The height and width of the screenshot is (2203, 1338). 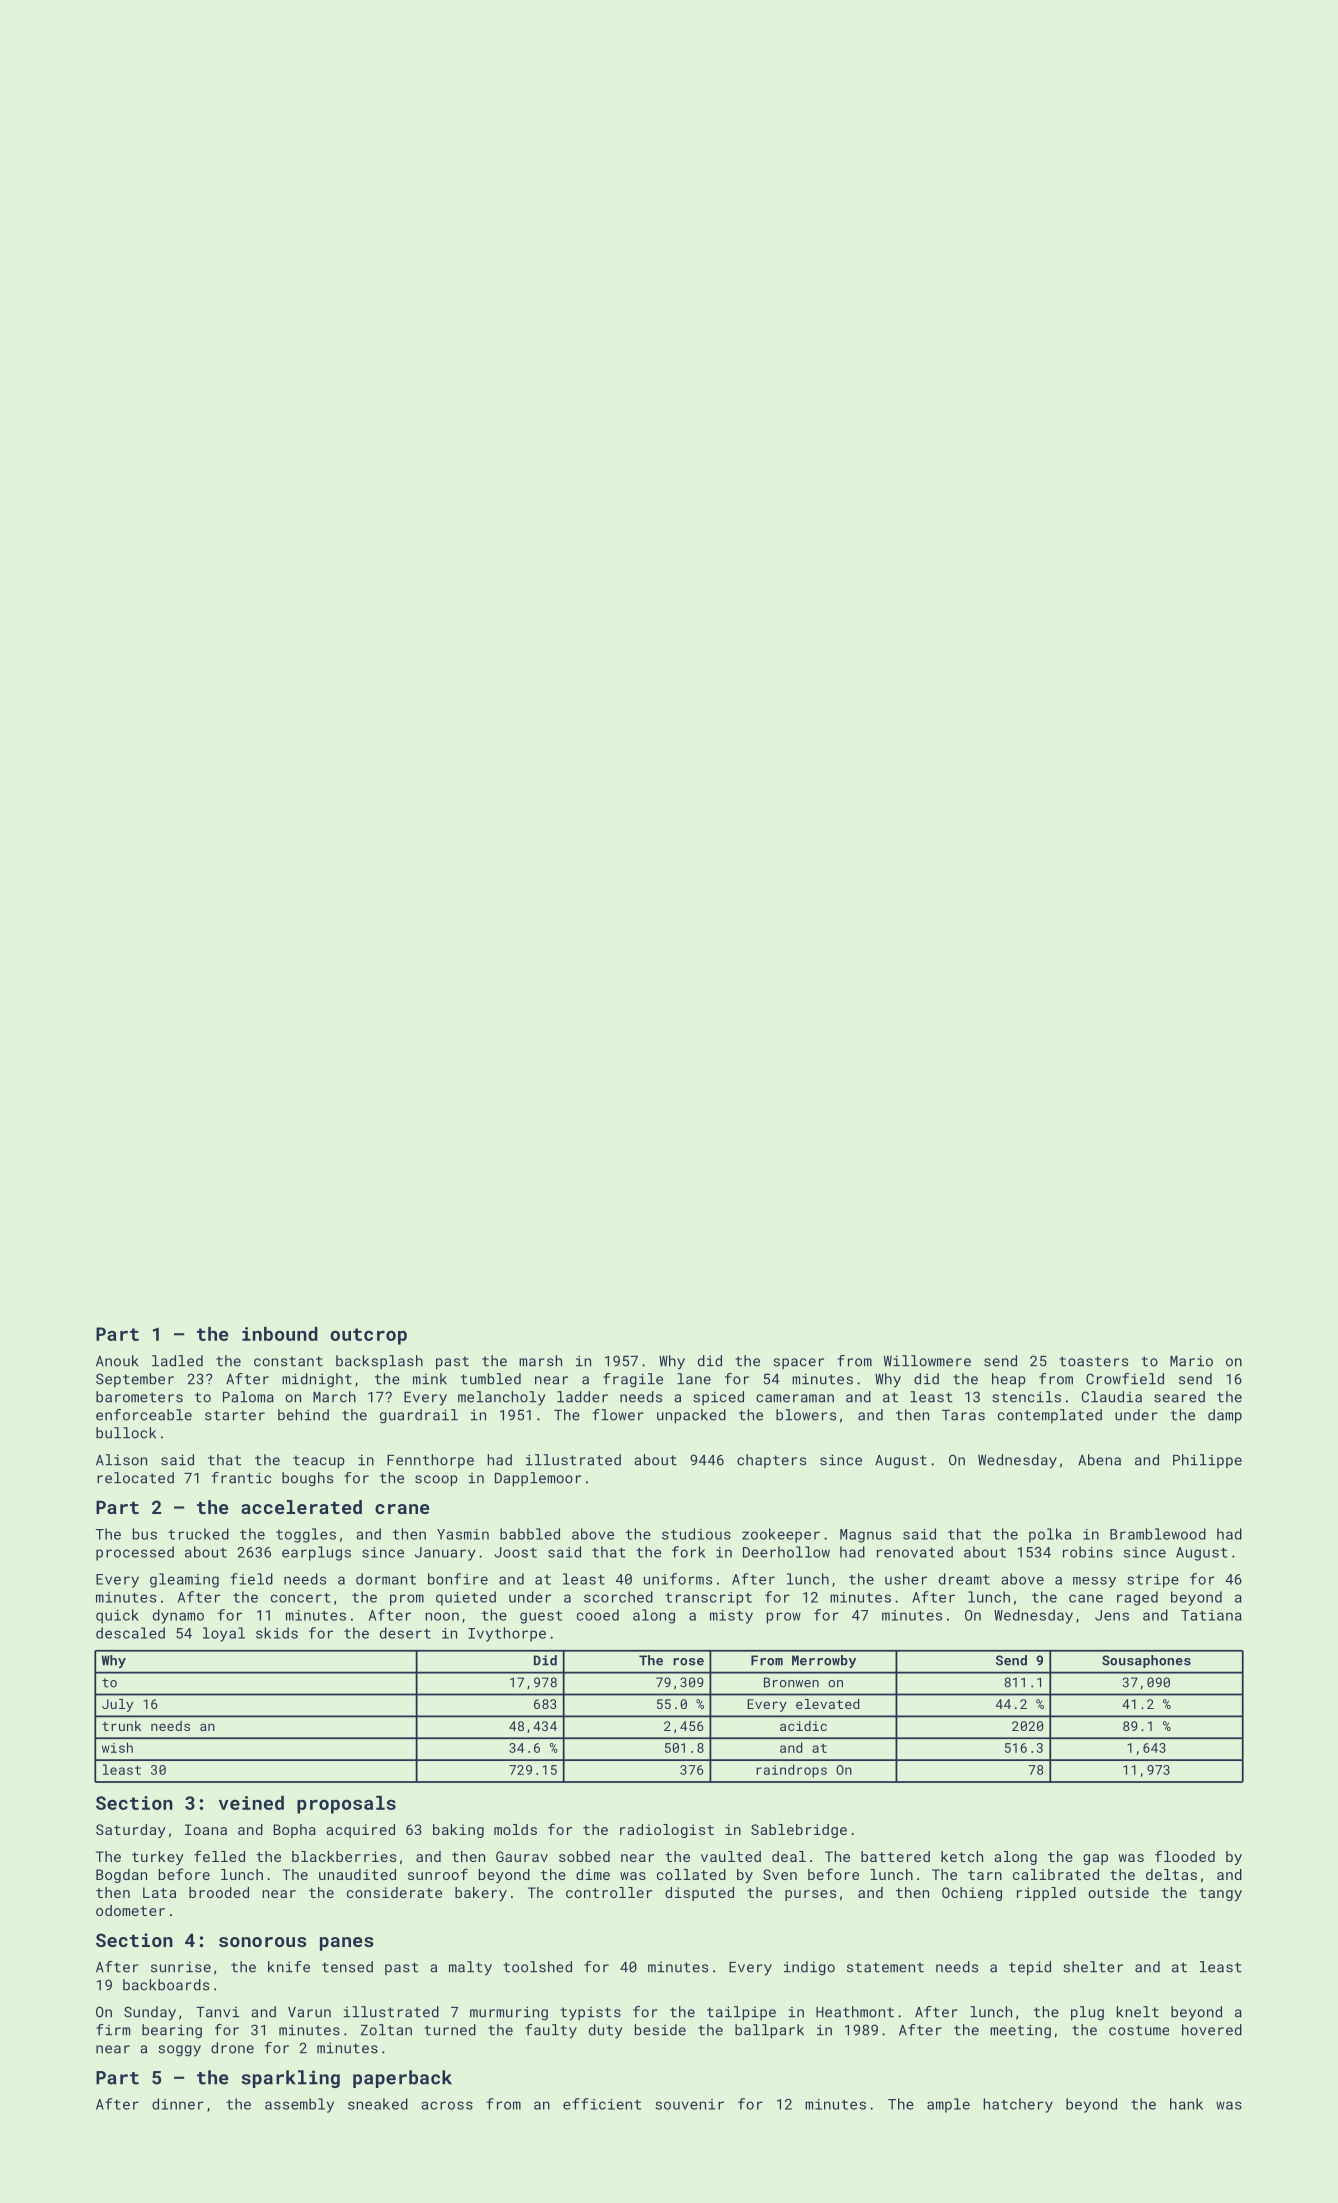 What do you see at coordinates (1186, 2104) in the screenshot?
I see `hank` at bounding box center [1186, 2104].
